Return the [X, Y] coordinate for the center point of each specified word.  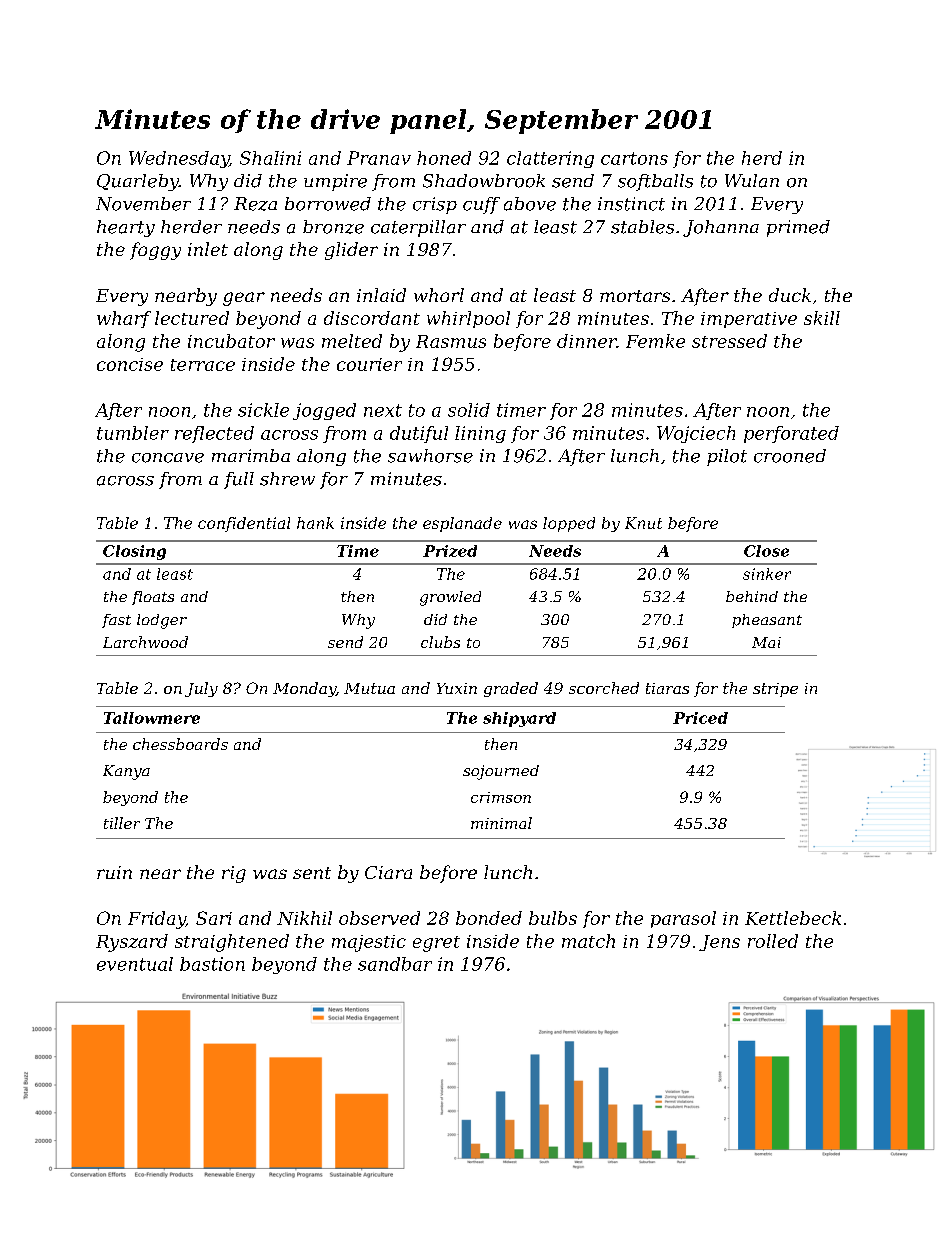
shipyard [519, 719]
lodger [162, 621]
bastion [212, 964]
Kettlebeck [793, 918]
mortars [635, 296]
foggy [155, 251]
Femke [655, 341]
